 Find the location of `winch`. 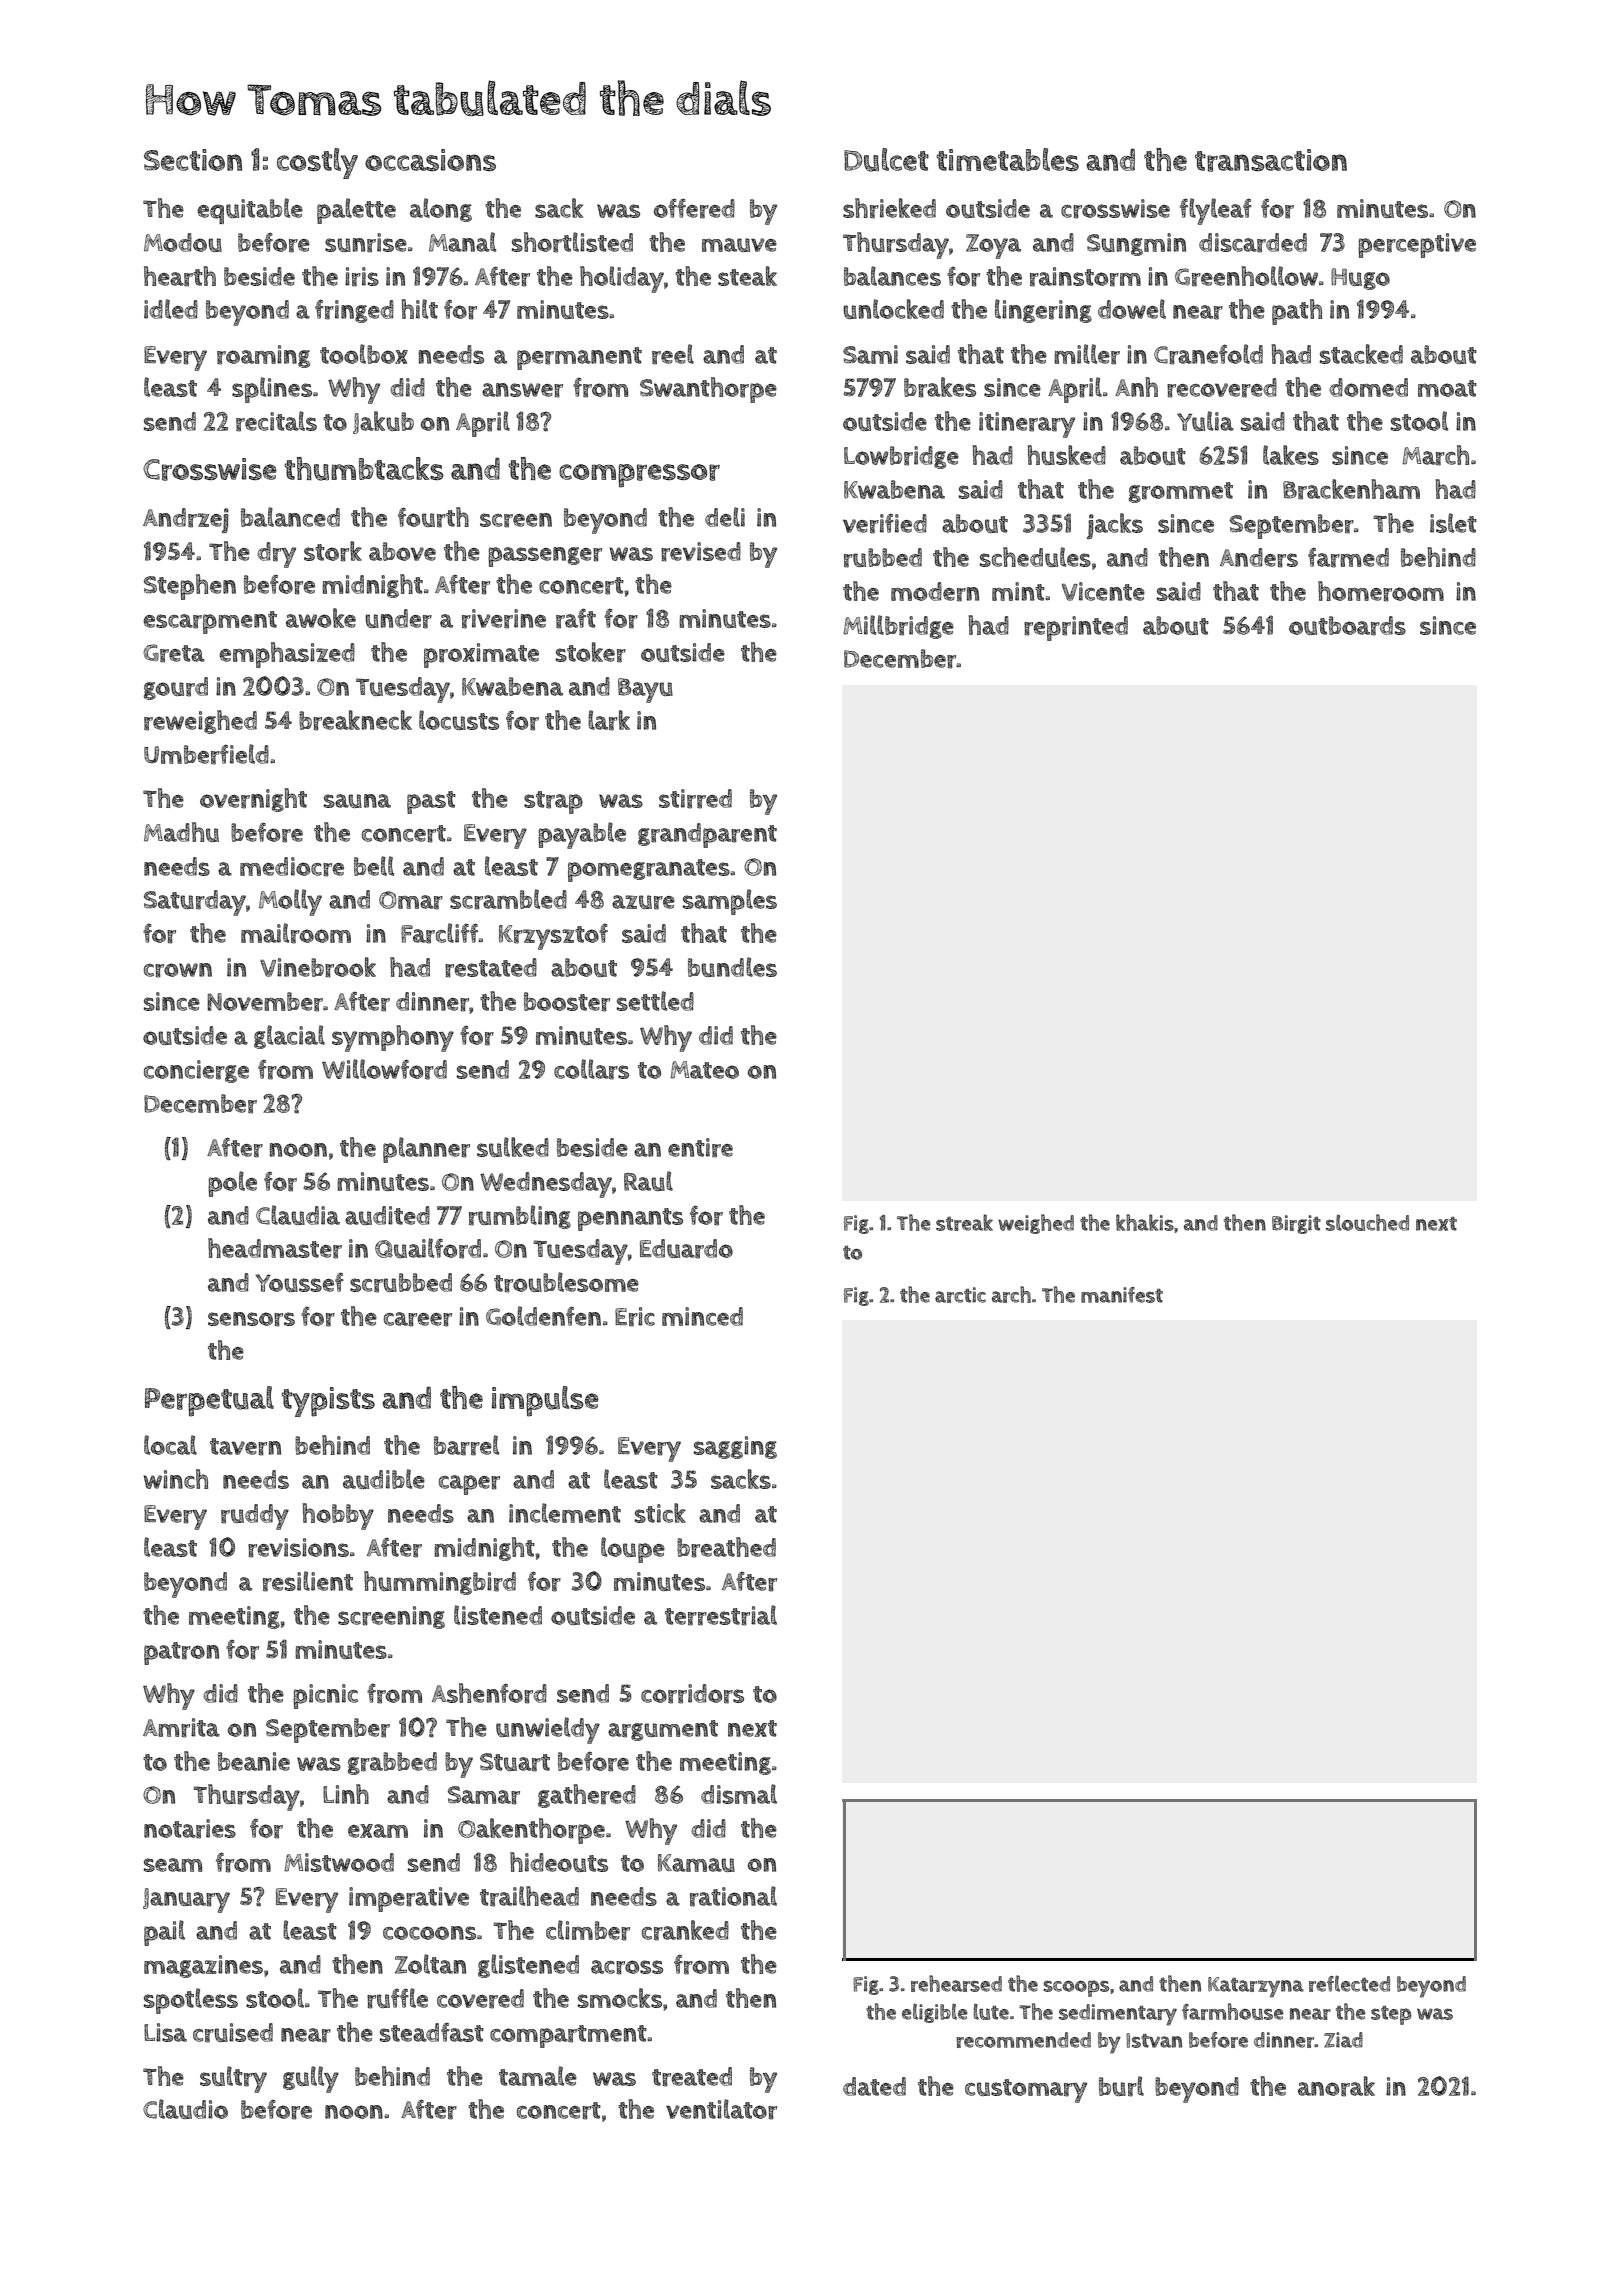

winch is located at coordinates (176, 1479).
